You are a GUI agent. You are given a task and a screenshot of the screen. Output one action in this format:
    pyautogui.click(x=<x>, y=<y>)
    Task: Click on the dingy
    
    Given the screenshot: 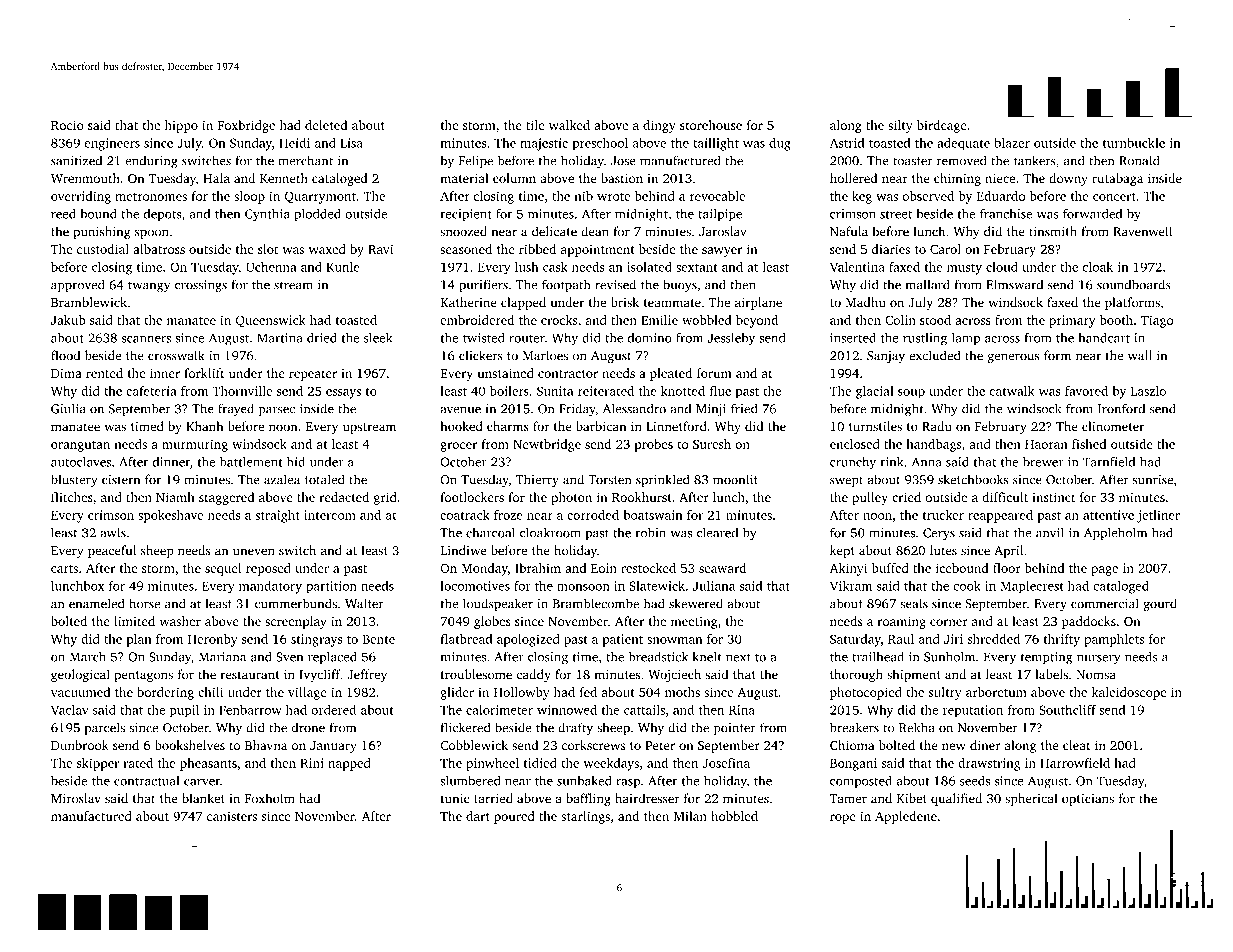 What is the action you would take?
    pyautogui.click(x=659, y=126)
